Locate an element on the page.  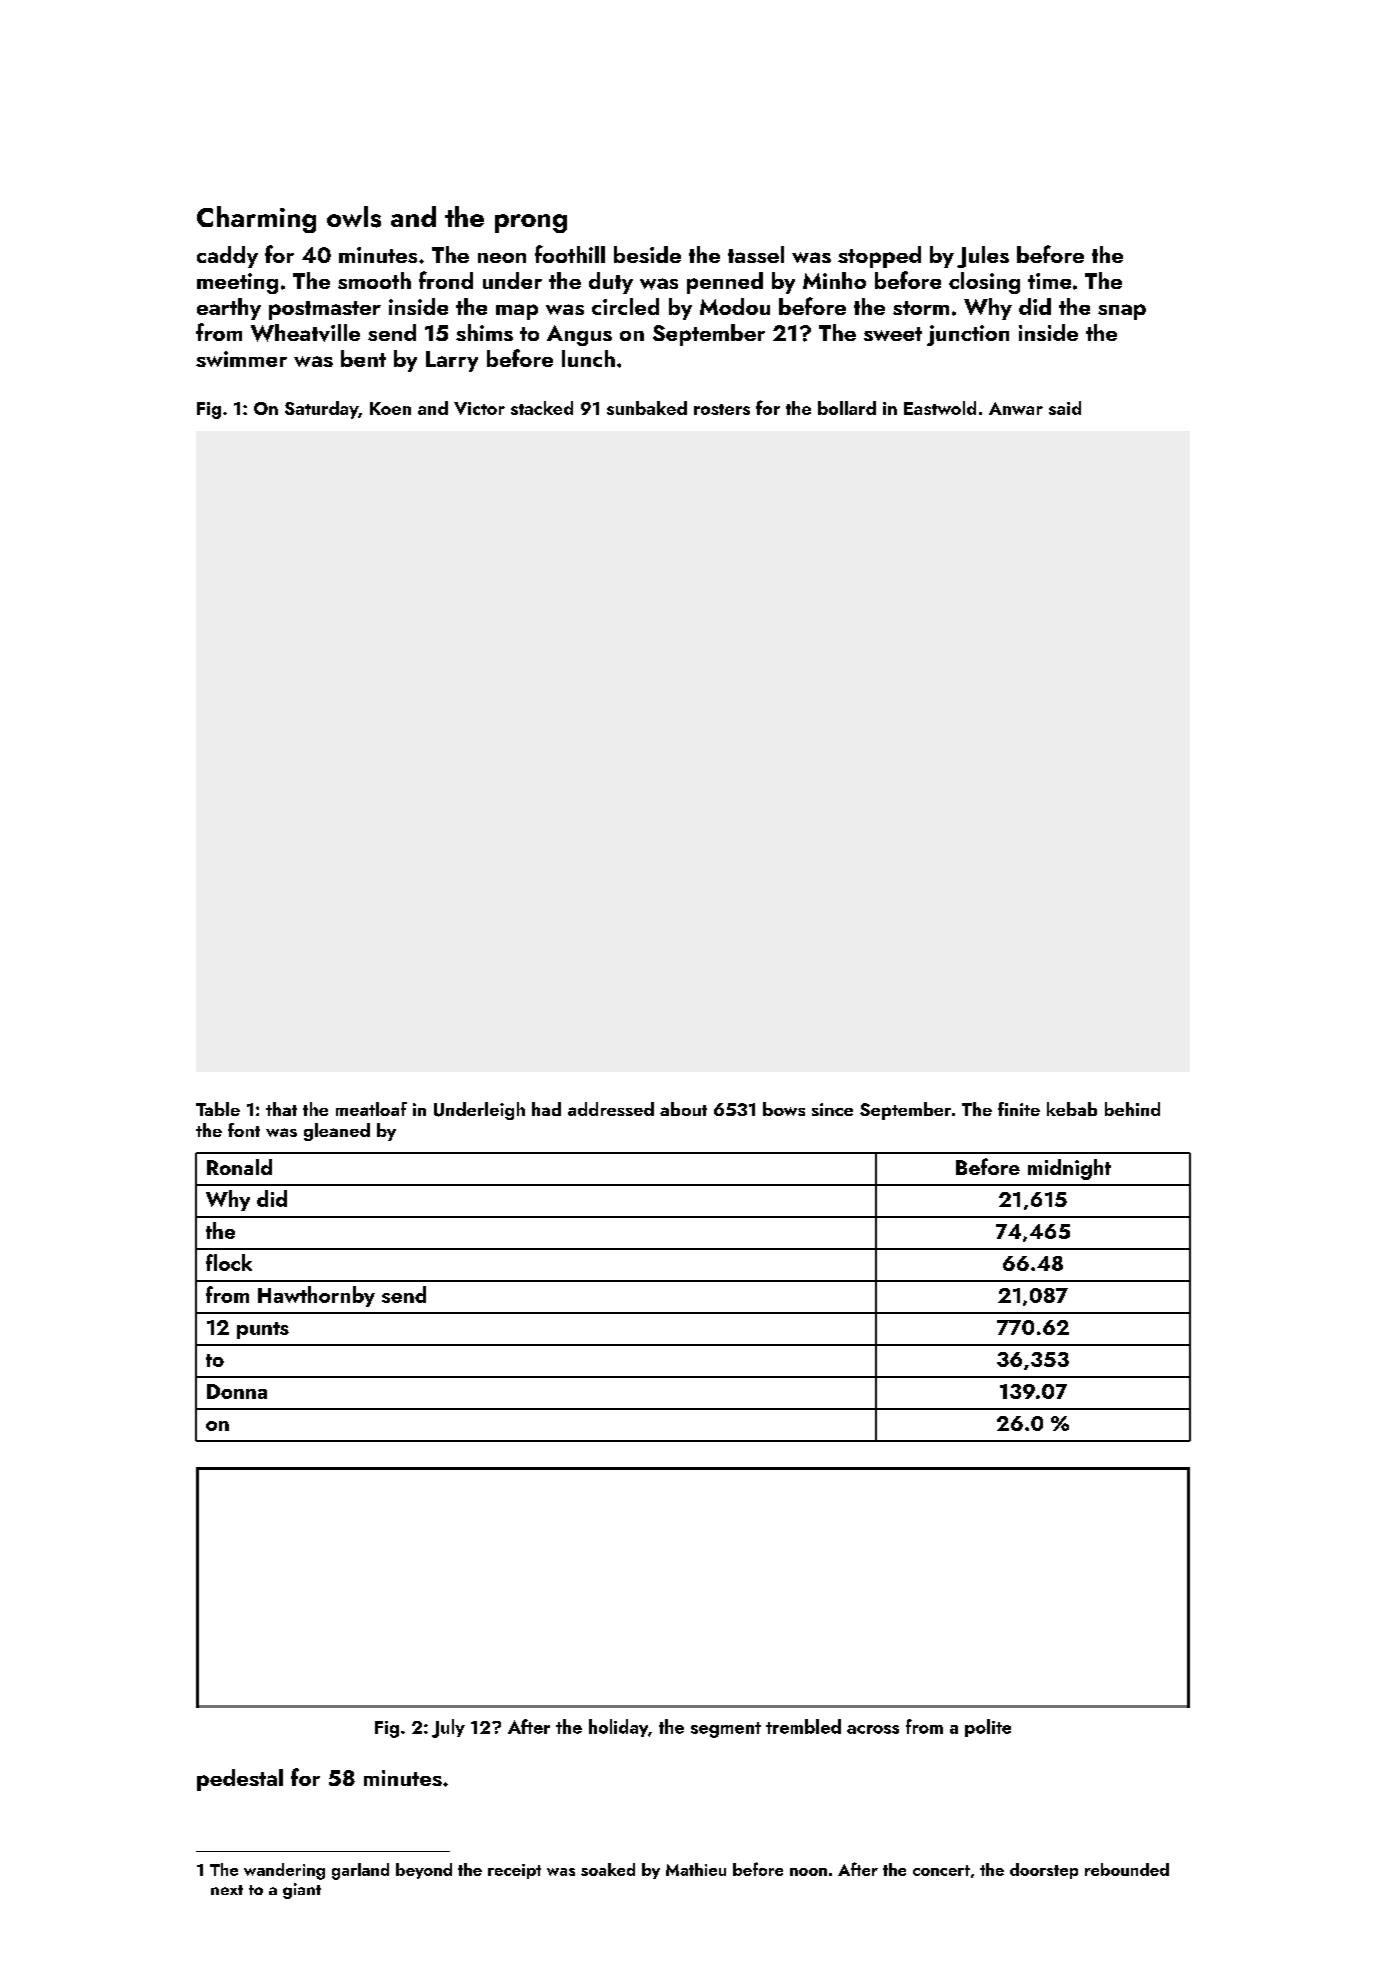
Ronald is located at coordinates (239, 1167).
